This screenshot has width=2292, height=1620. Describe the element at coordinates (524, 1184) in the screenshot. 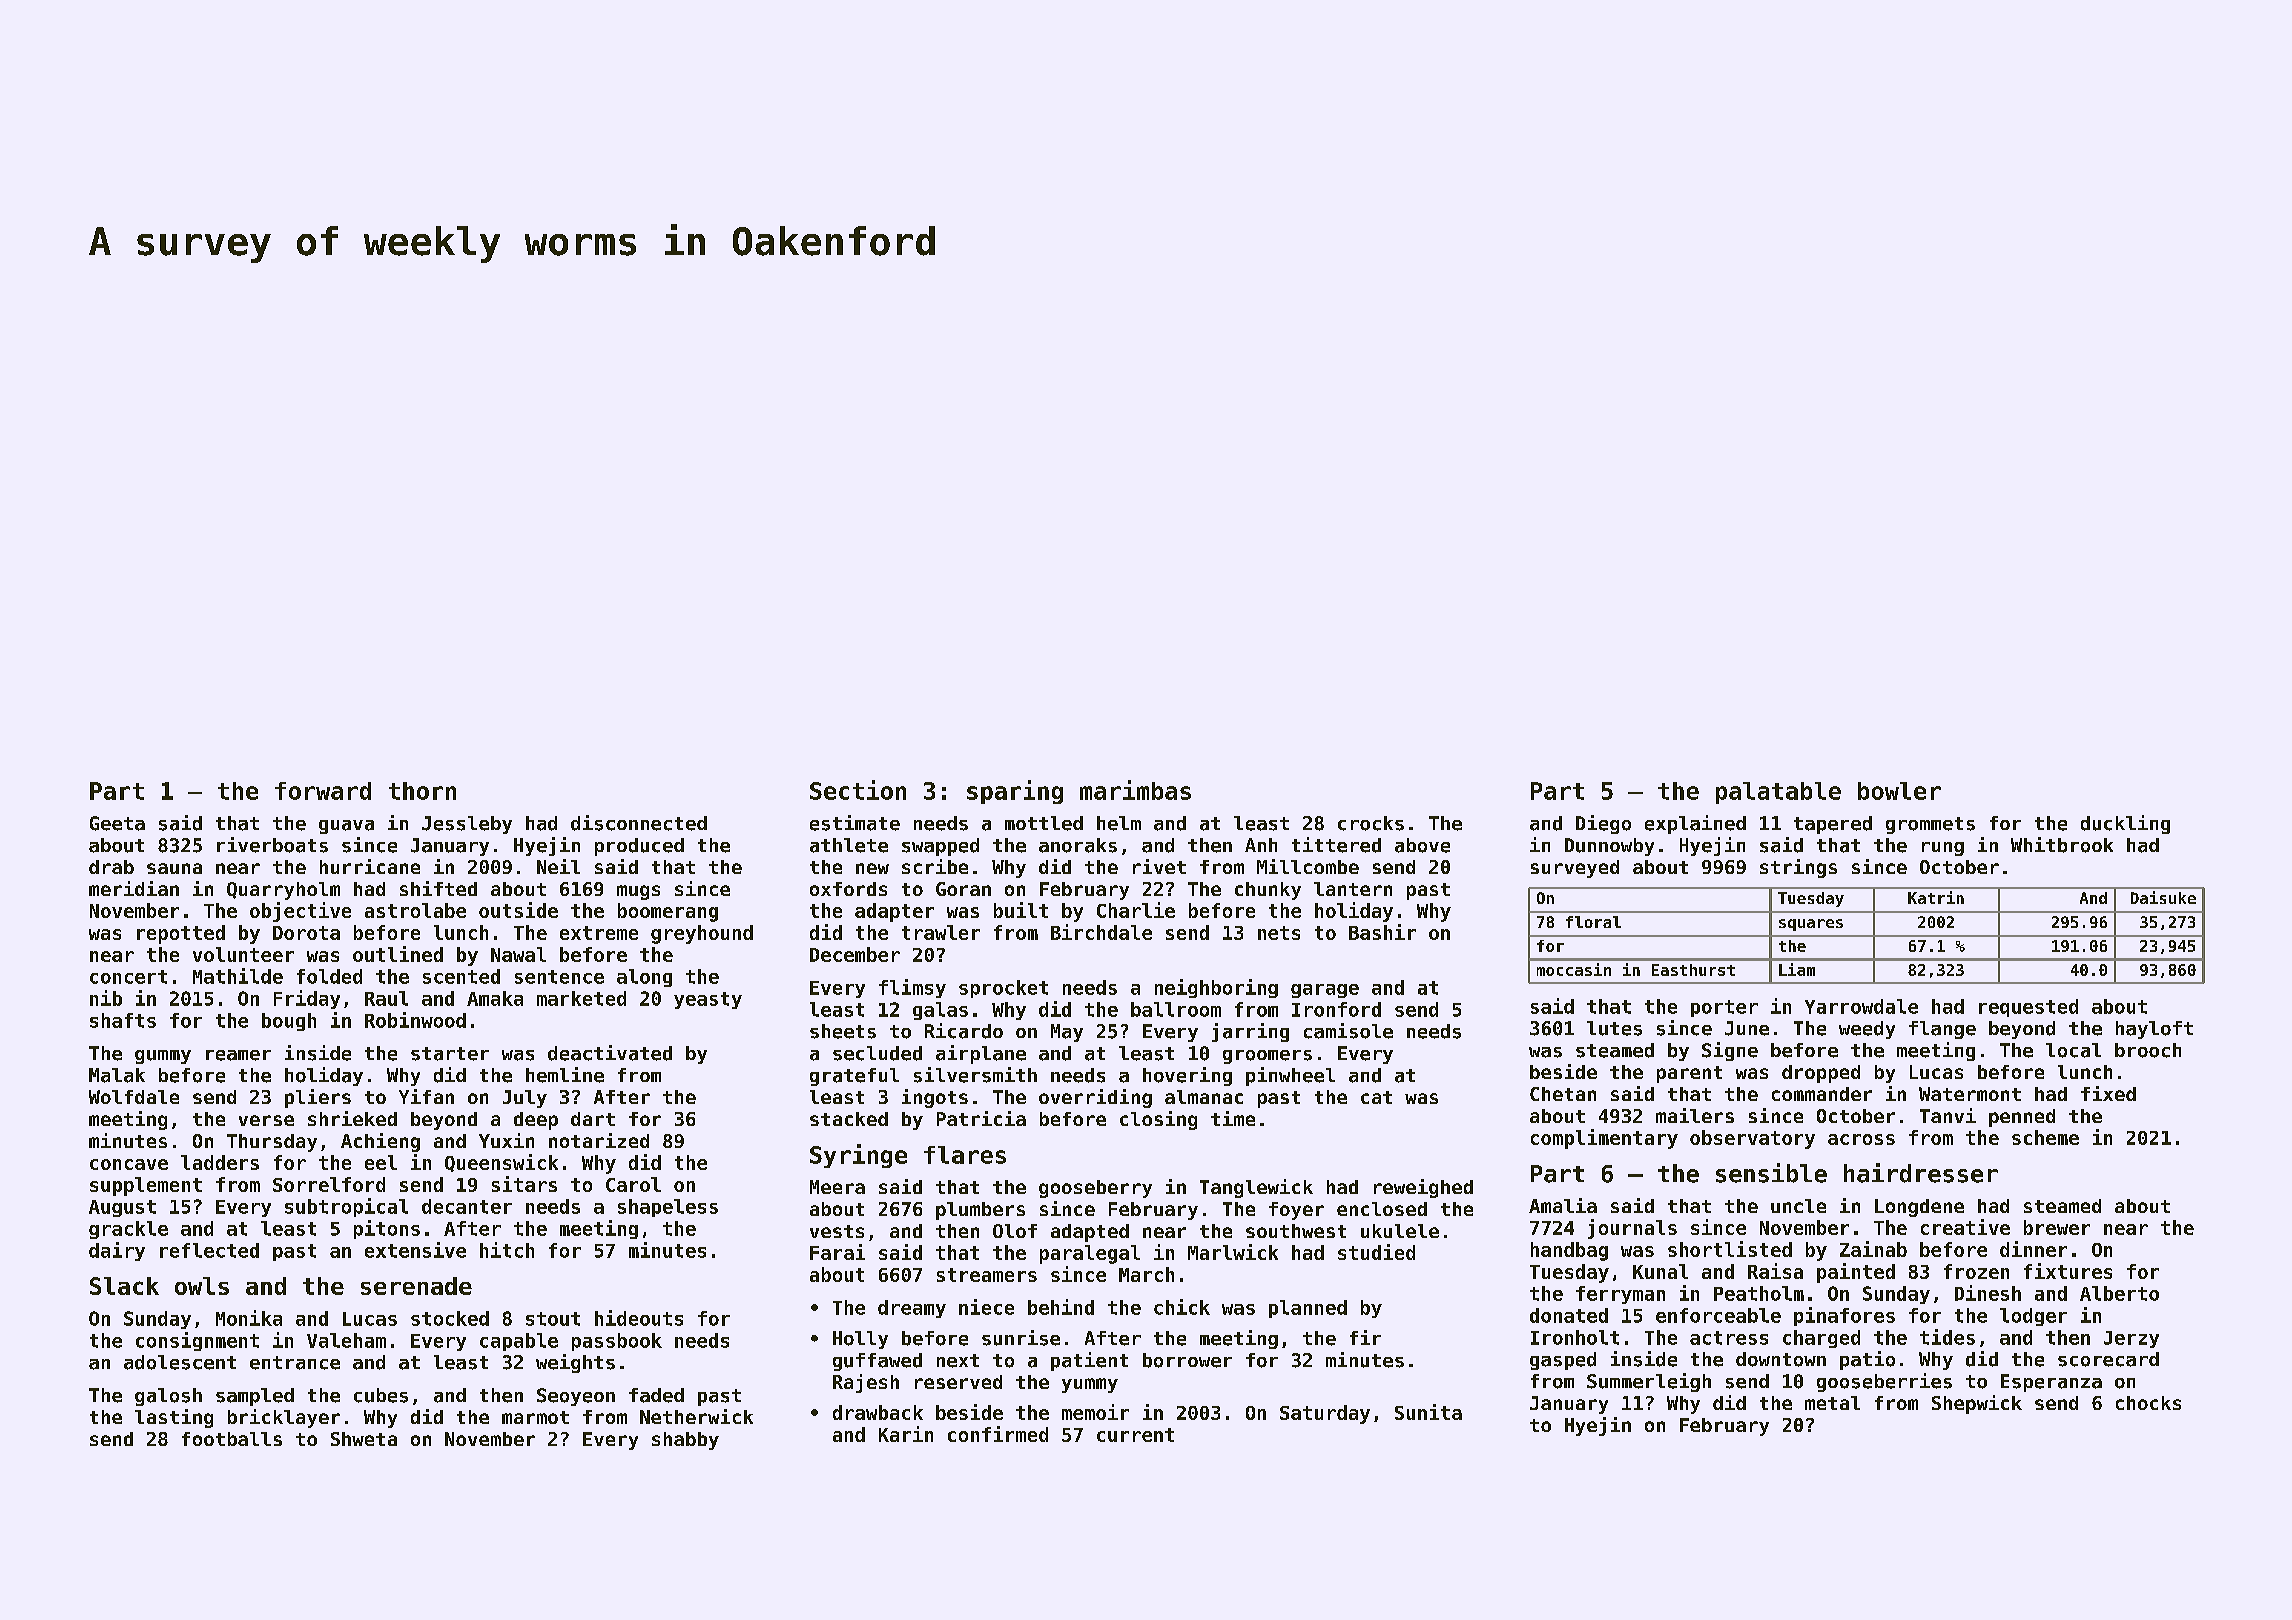

I see `sitars` at that location.
